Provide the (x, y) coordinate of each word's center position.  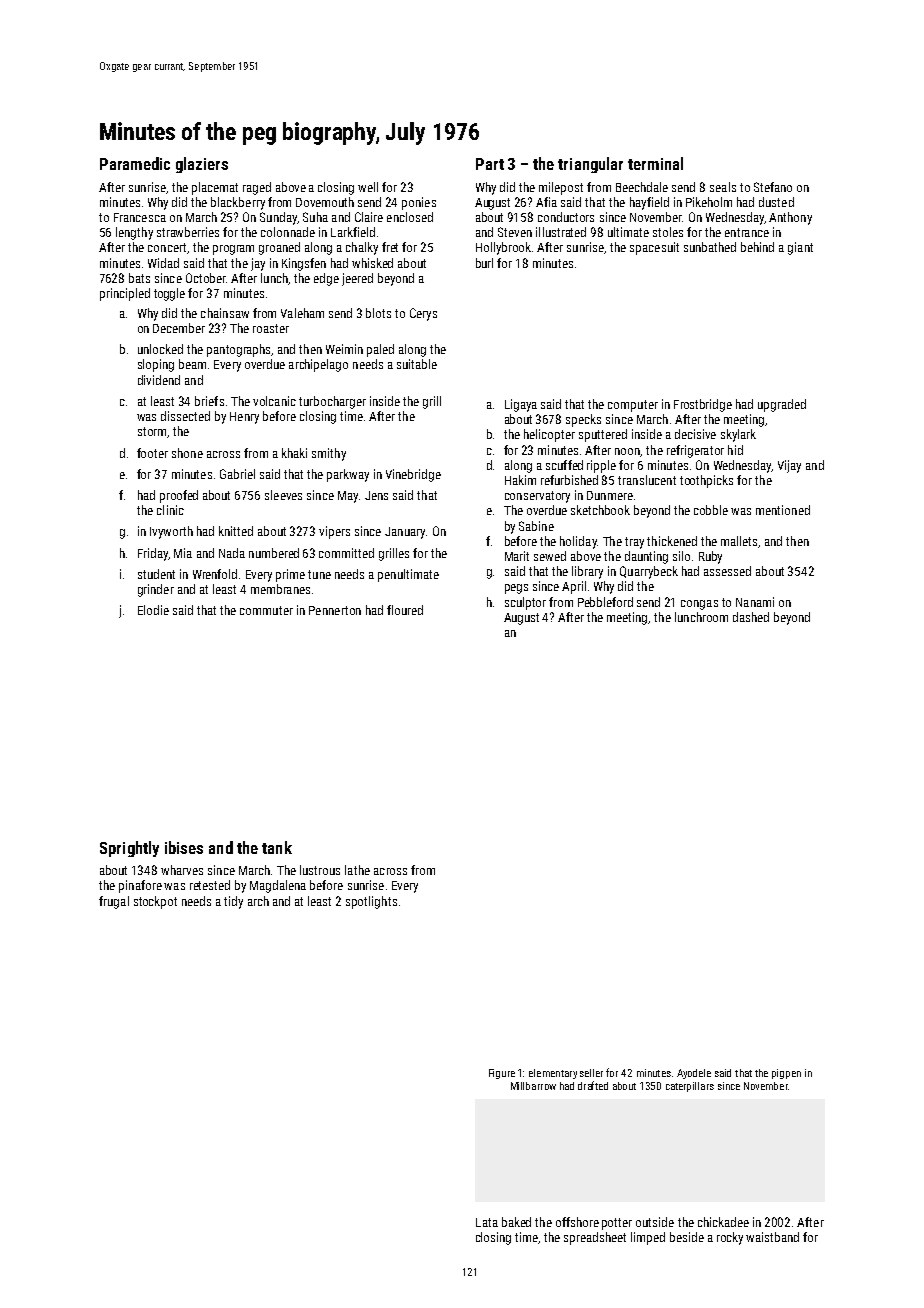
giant (800, 248)
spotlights (371, 902)
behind (757, 247)
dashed (751, 617)
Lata (487, 1222)
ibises (184, 847)
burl (484, 263)
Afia (546, 202)
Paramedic (135, 163)
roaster (271, 328)
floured (405, 610)
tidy (233, 902)
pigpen (786, 1074)
